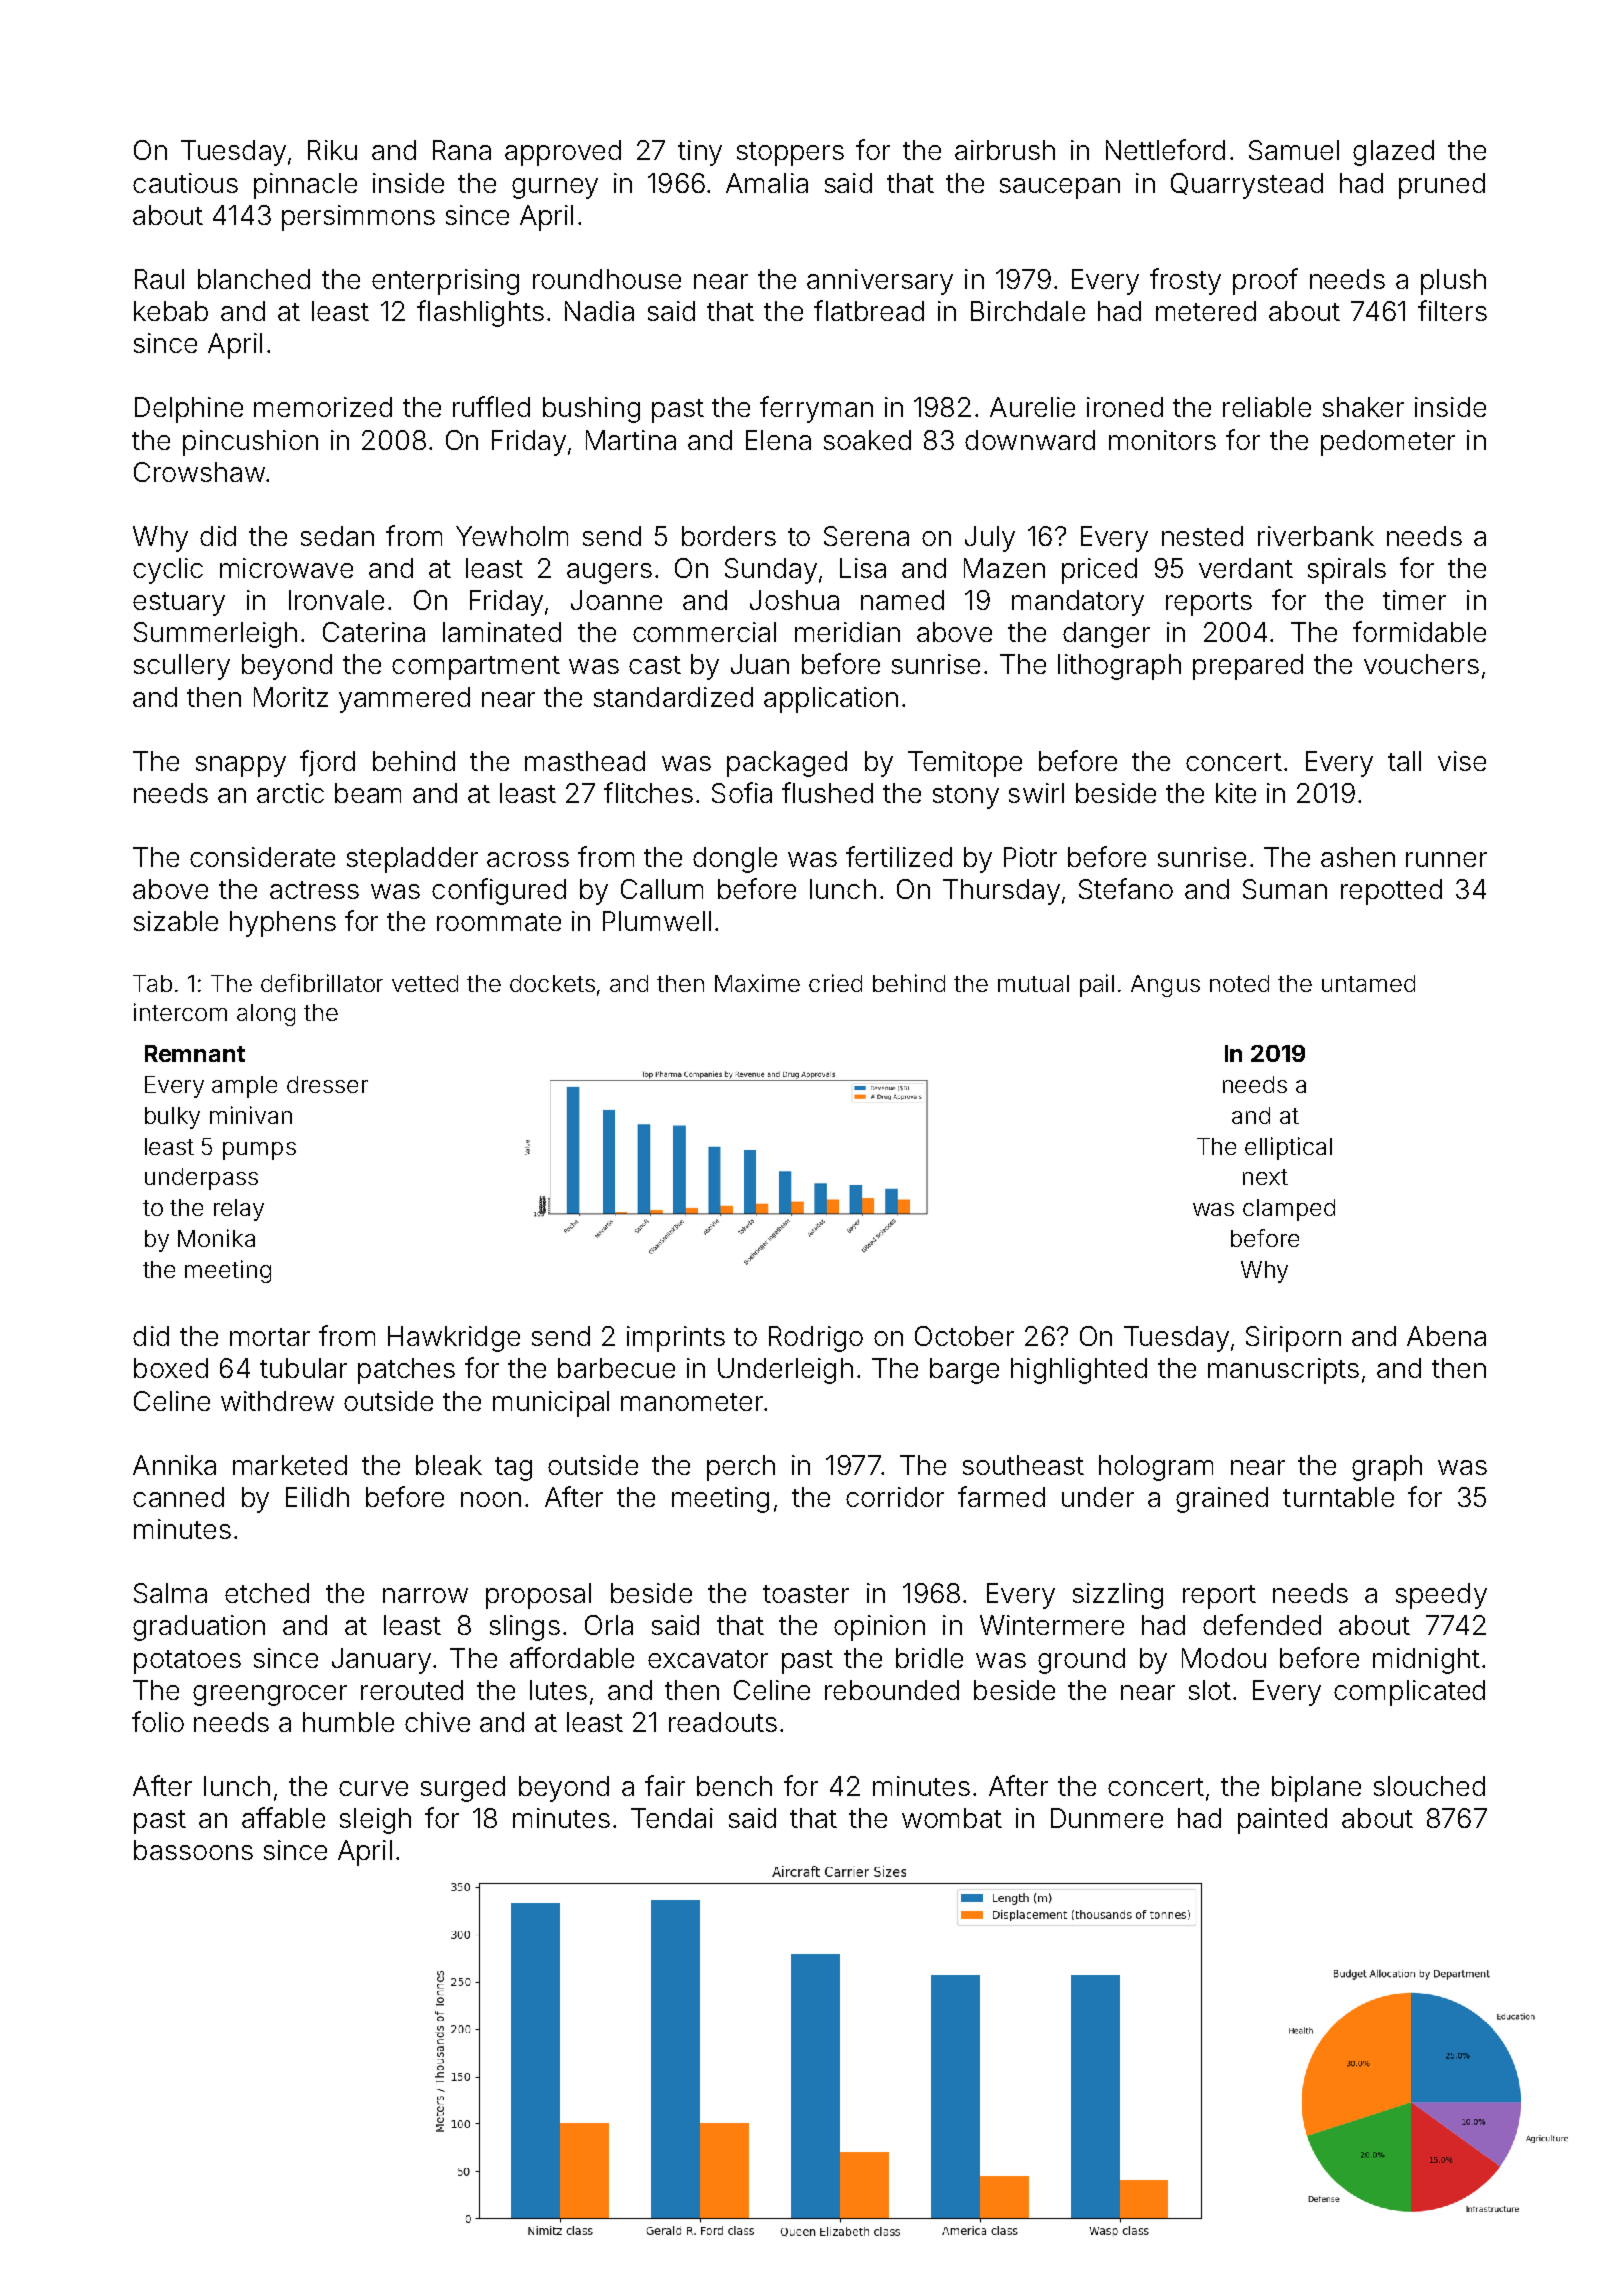 The height and width of the document is (2292, 1620). I want to click on prepared, so click(1248, 667).
